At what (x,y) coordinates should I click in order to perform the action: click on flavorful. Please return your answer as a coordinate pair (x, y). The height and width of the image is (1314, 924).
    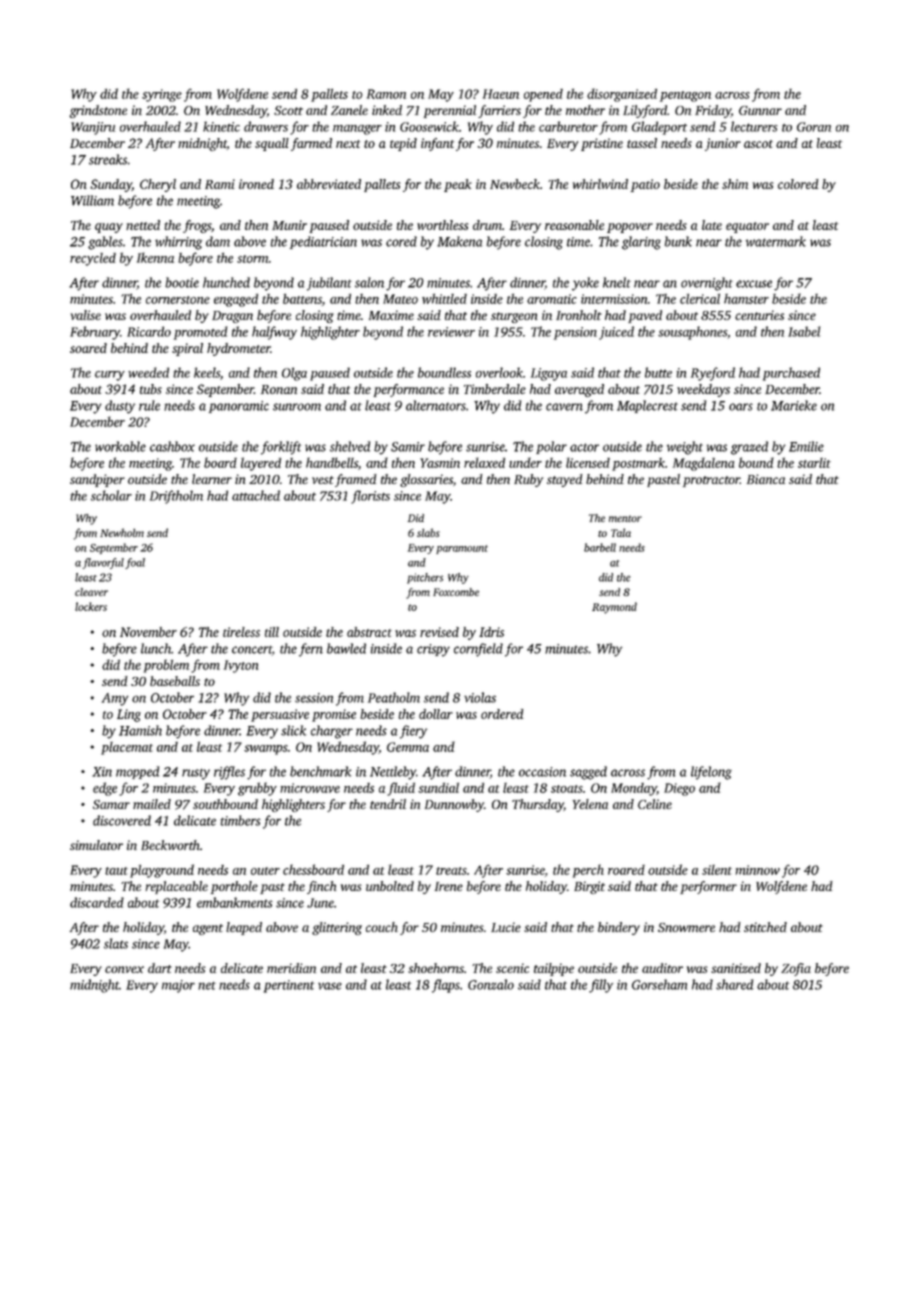
    Looking at the image, I should click on (103, 563).
